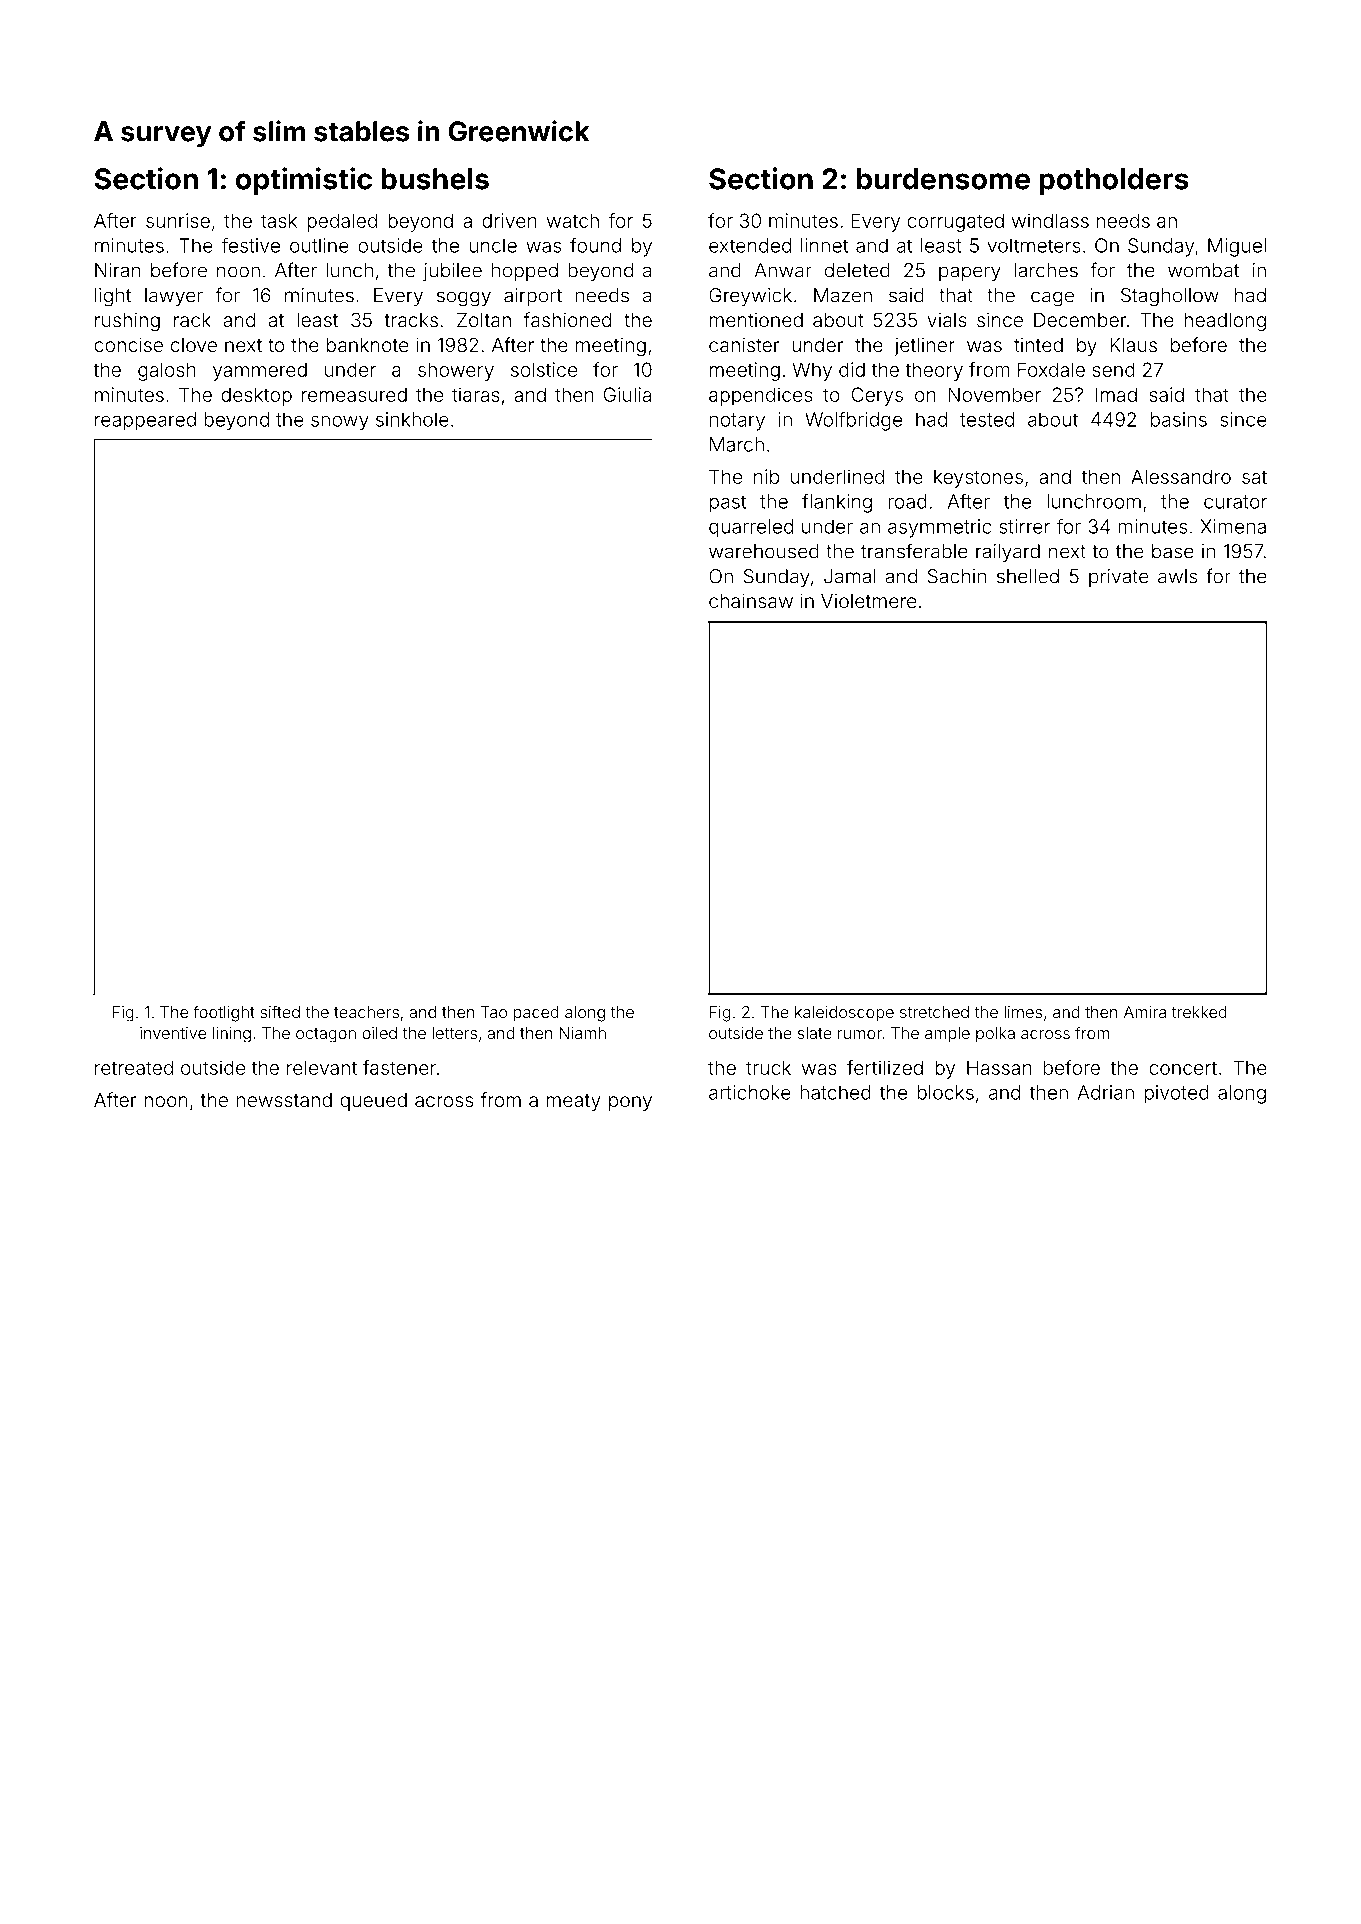  I want to click on uncle, so click(493, 245).
